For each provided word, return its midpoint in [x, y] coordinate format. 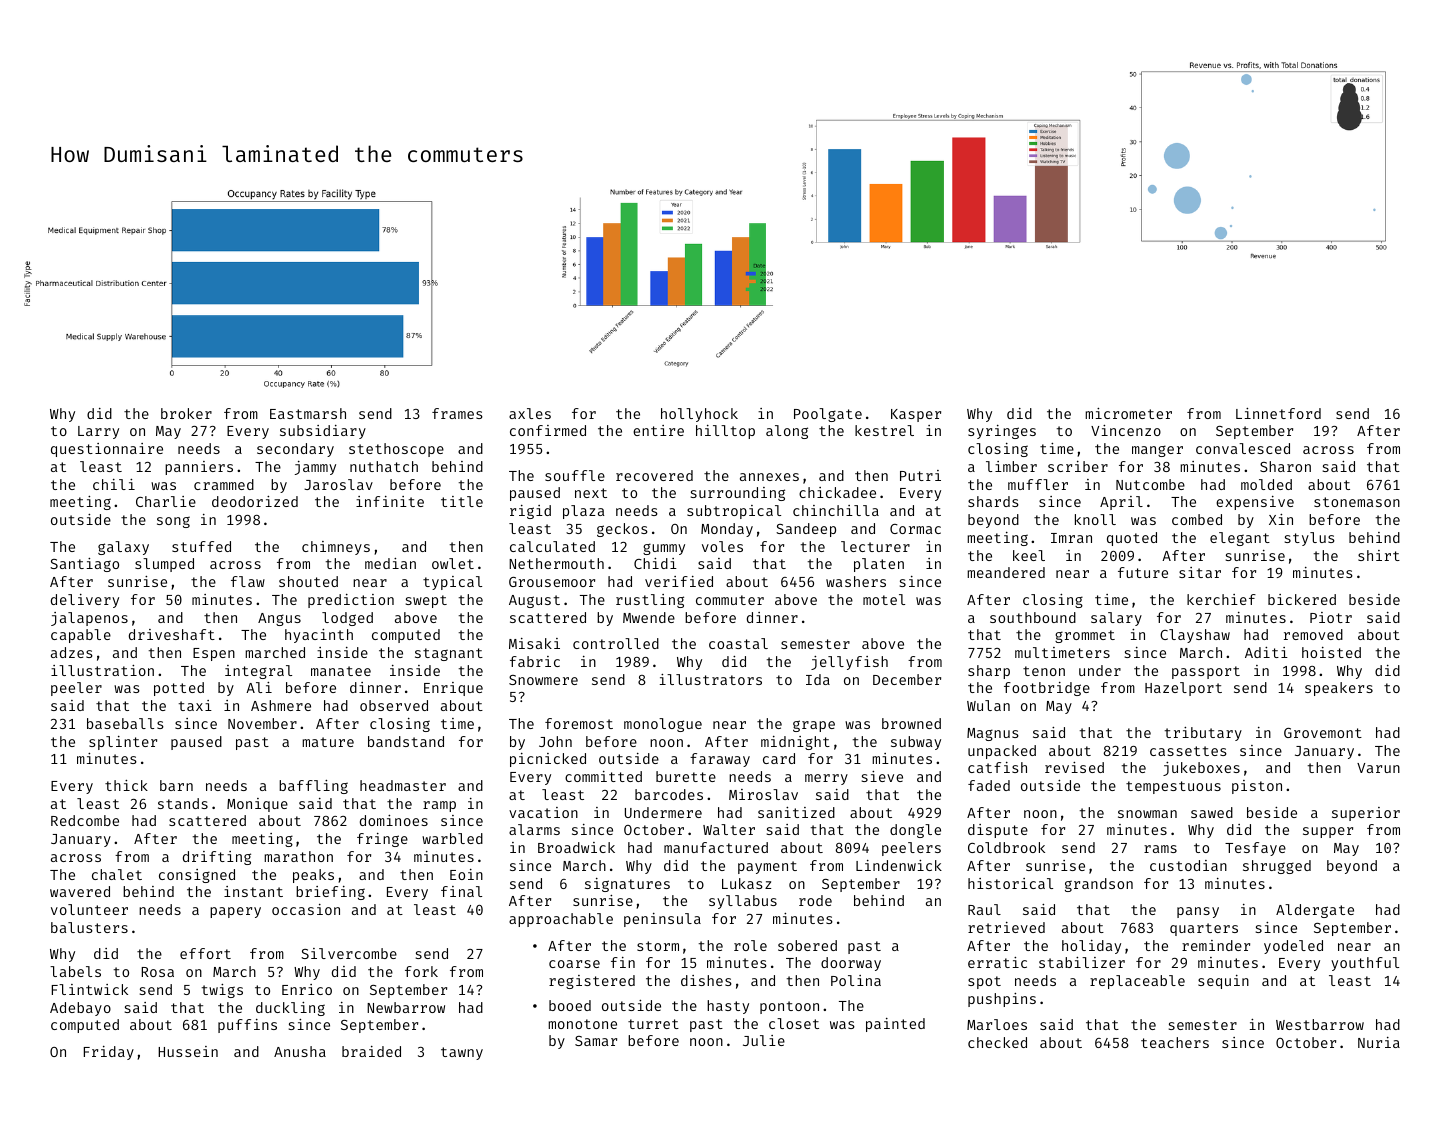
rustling [650, 601]
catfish [997, 767]
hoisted [1331, 652]
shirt [1379, 555]
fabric [535, 661]
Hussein [188, 1051]
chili [114, 484]
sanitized [796, 812]
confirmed [548, 430]
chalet [117, 874]
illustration [102, 670]
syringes [1002, 432]
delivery [85, 601]
